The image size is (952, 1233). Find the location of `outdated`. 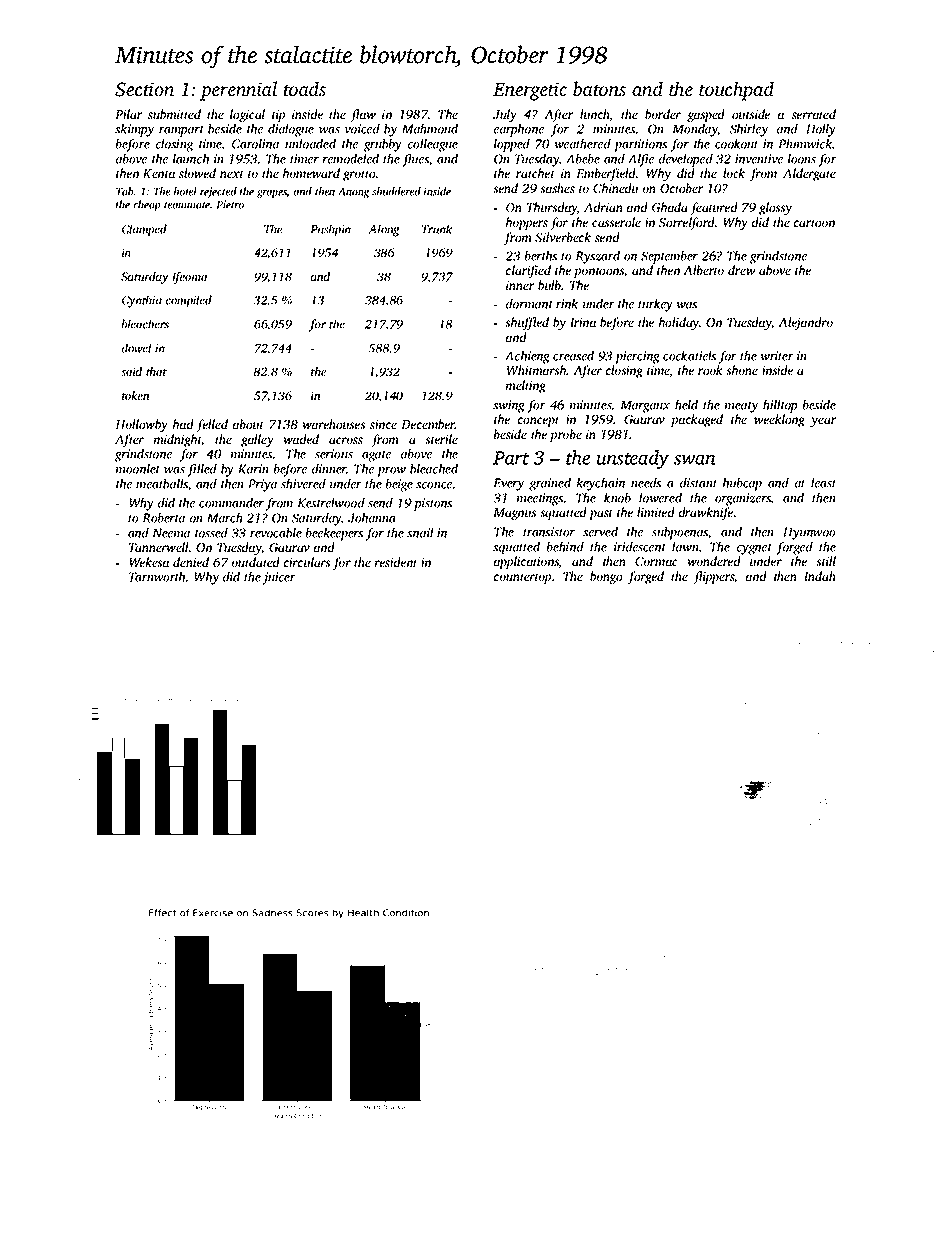

outdated is located at coordinates (256, 562).
